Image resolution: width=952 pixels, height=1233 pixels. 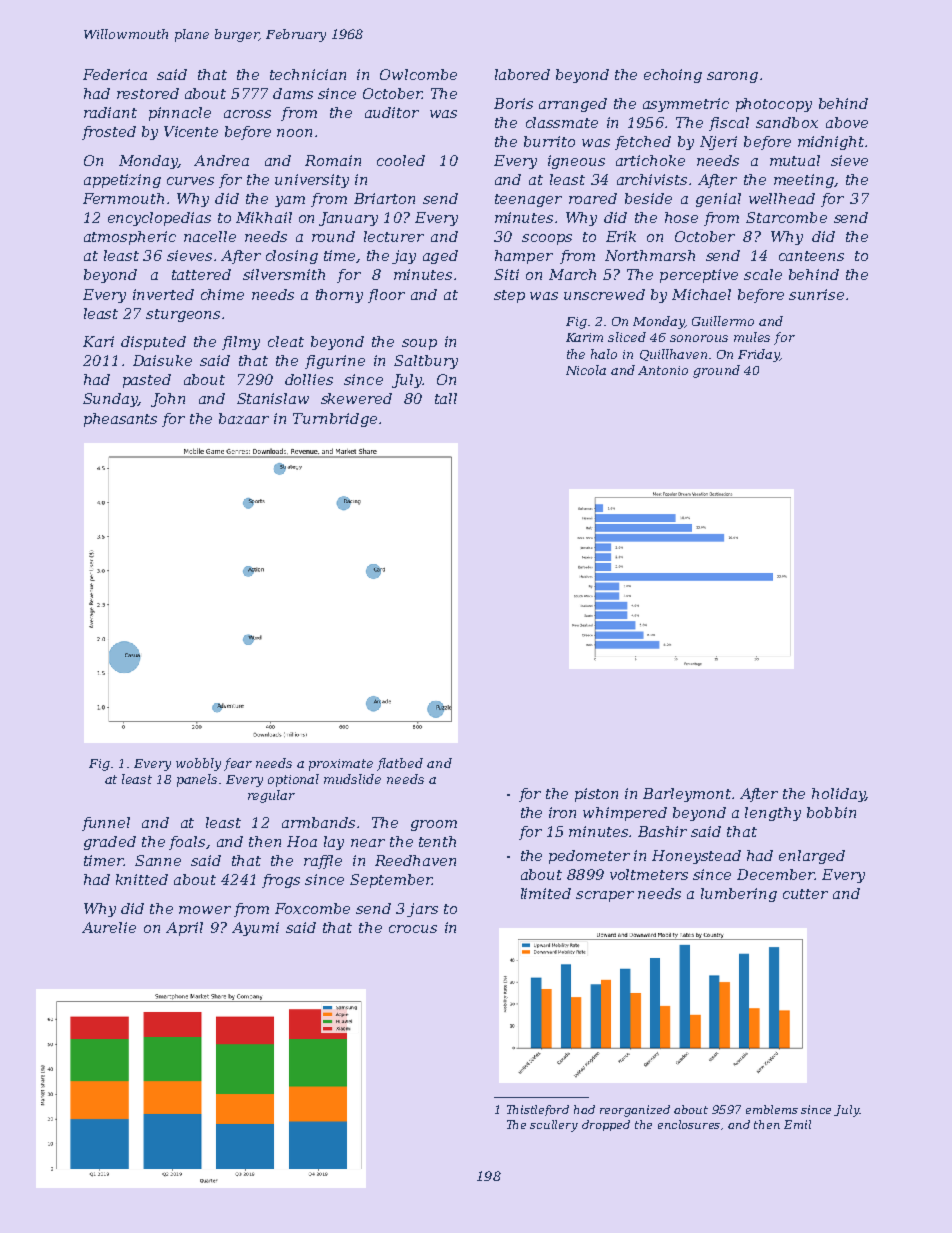 I want to click on funnel, so click(x=106, y=824).
